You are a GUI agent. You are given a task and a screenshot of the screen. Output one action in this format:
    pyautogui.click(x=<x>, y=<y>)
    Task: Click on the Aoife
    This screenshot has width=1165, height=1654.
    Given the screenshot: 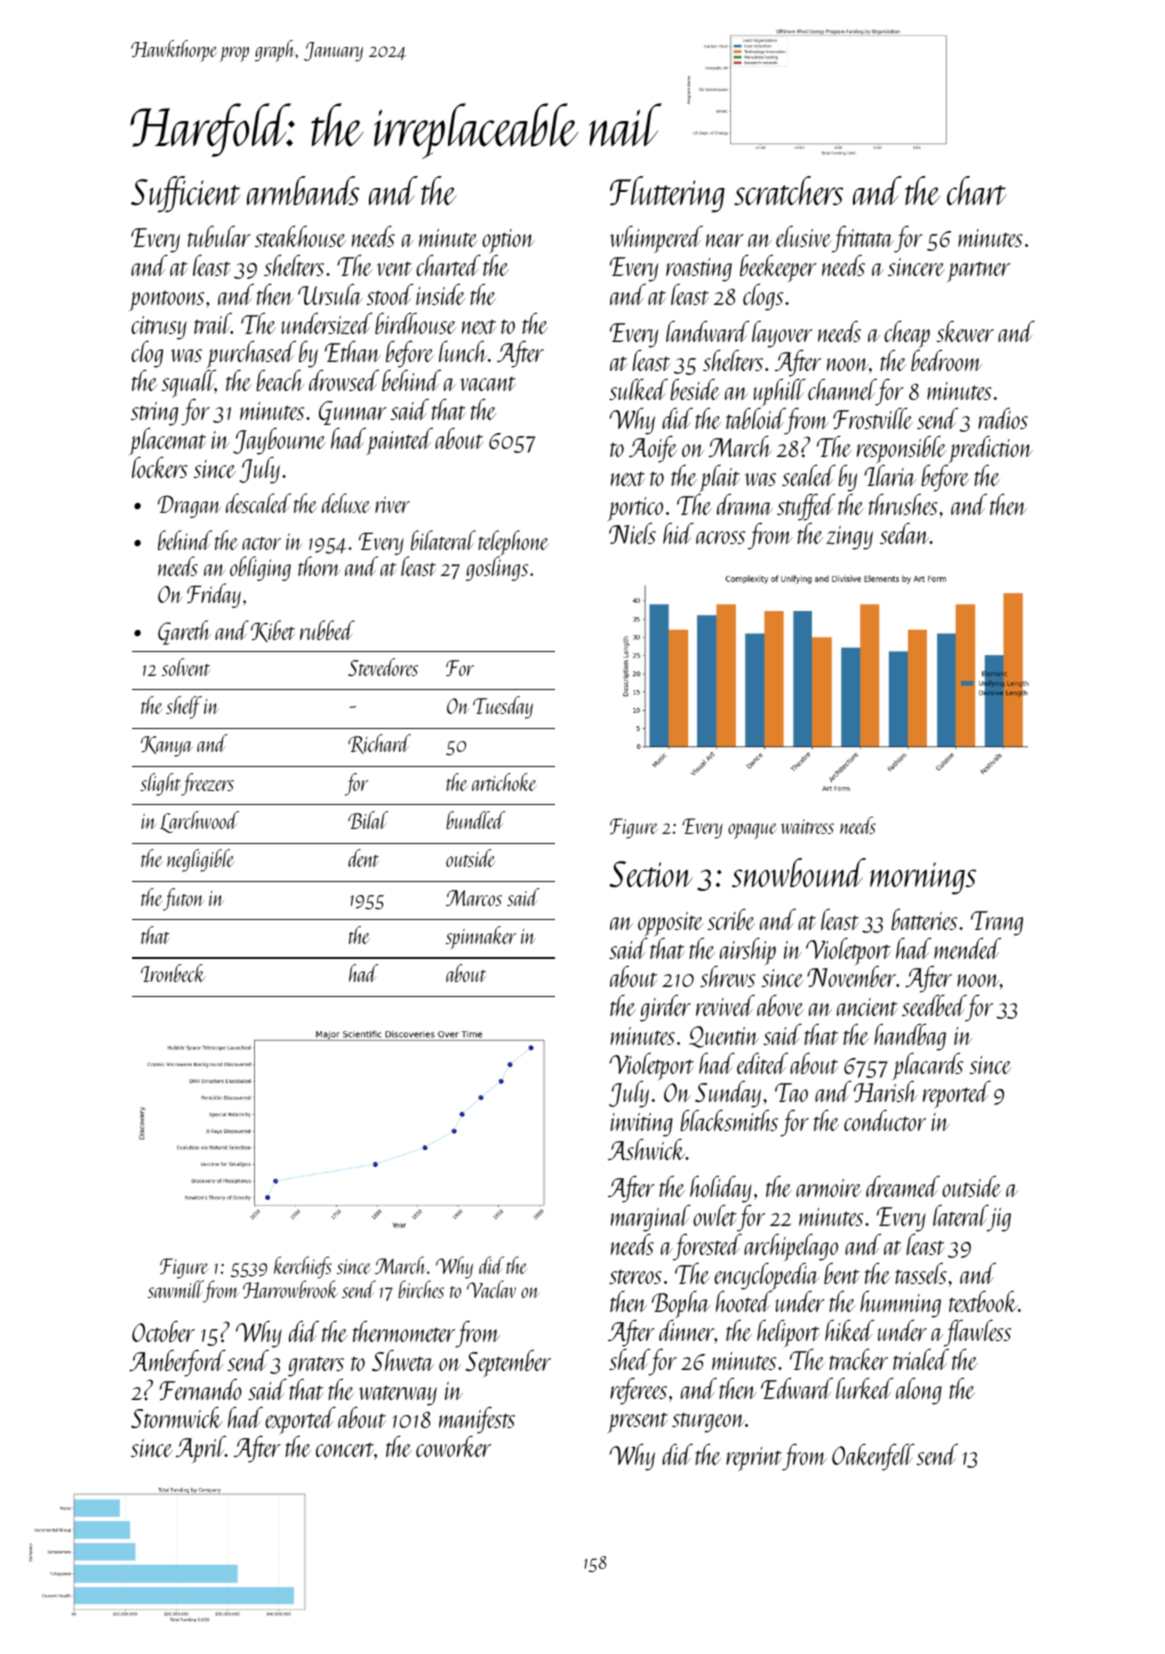 What is the action you would take?
    pyautogui.click(x=653, y=449)
